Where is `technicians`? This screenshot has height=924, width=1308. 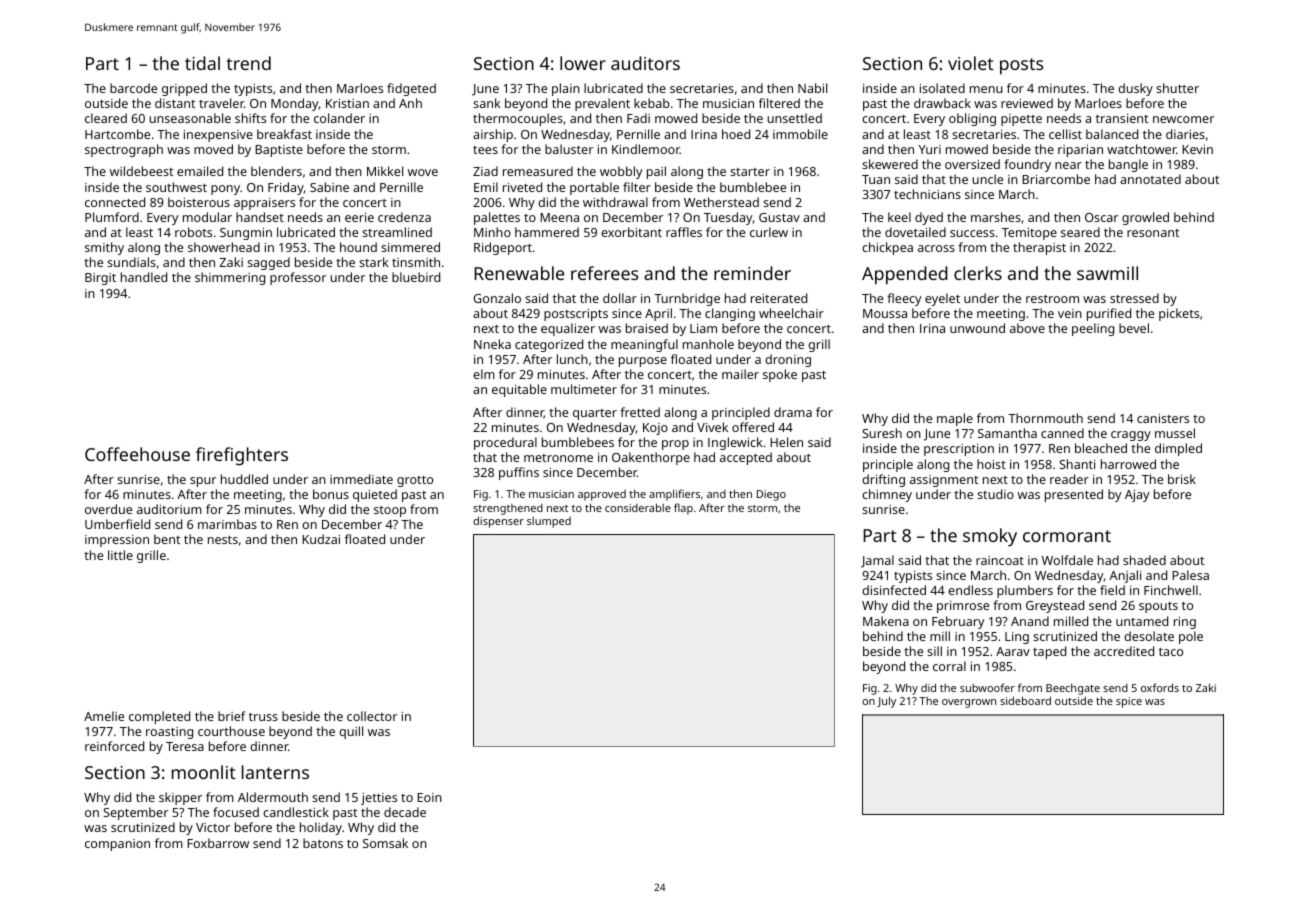
technicians is located at coordinates (927, 194).
